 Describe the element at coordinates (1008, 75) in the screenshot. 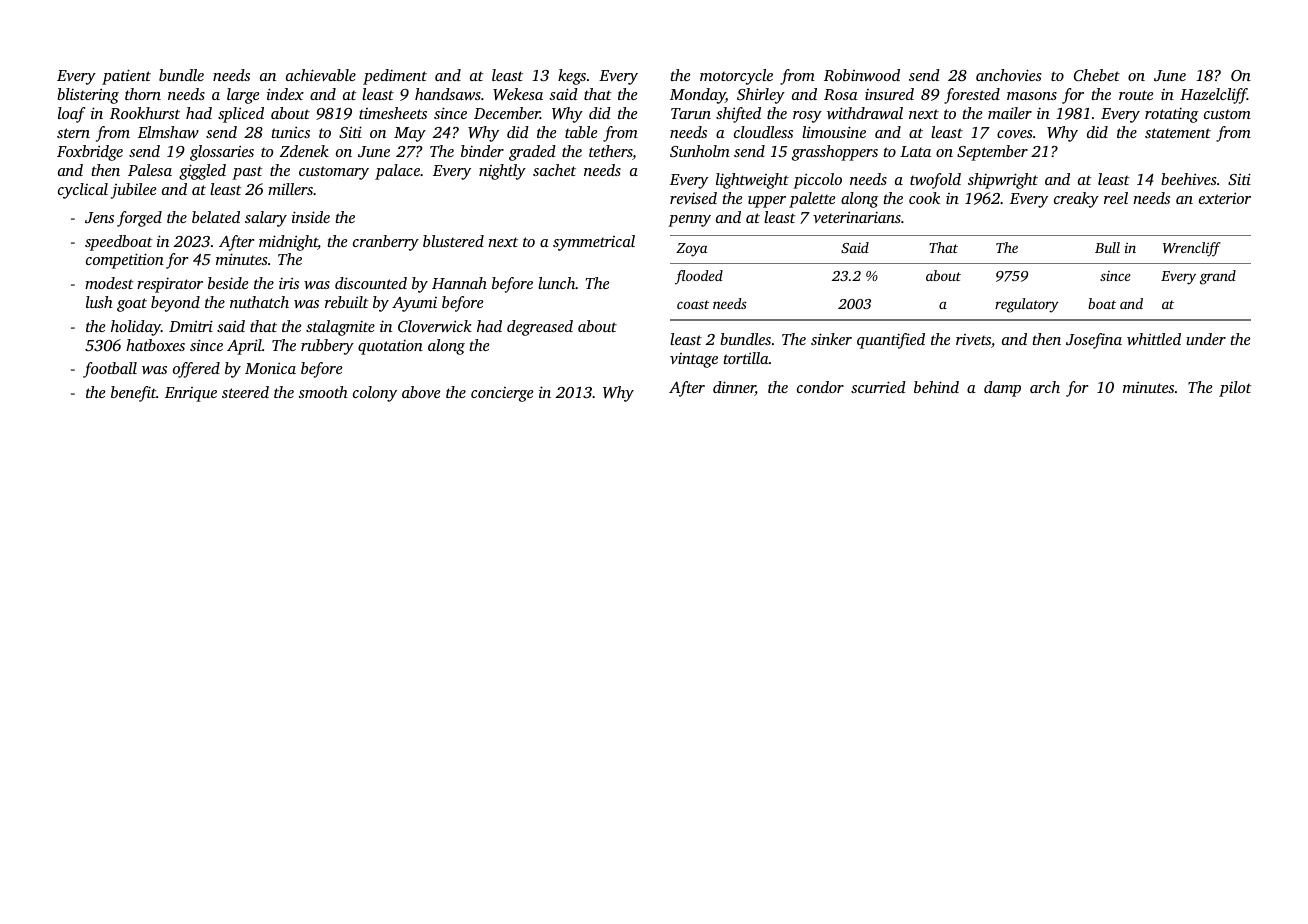

I see `anchovies` at that location.
